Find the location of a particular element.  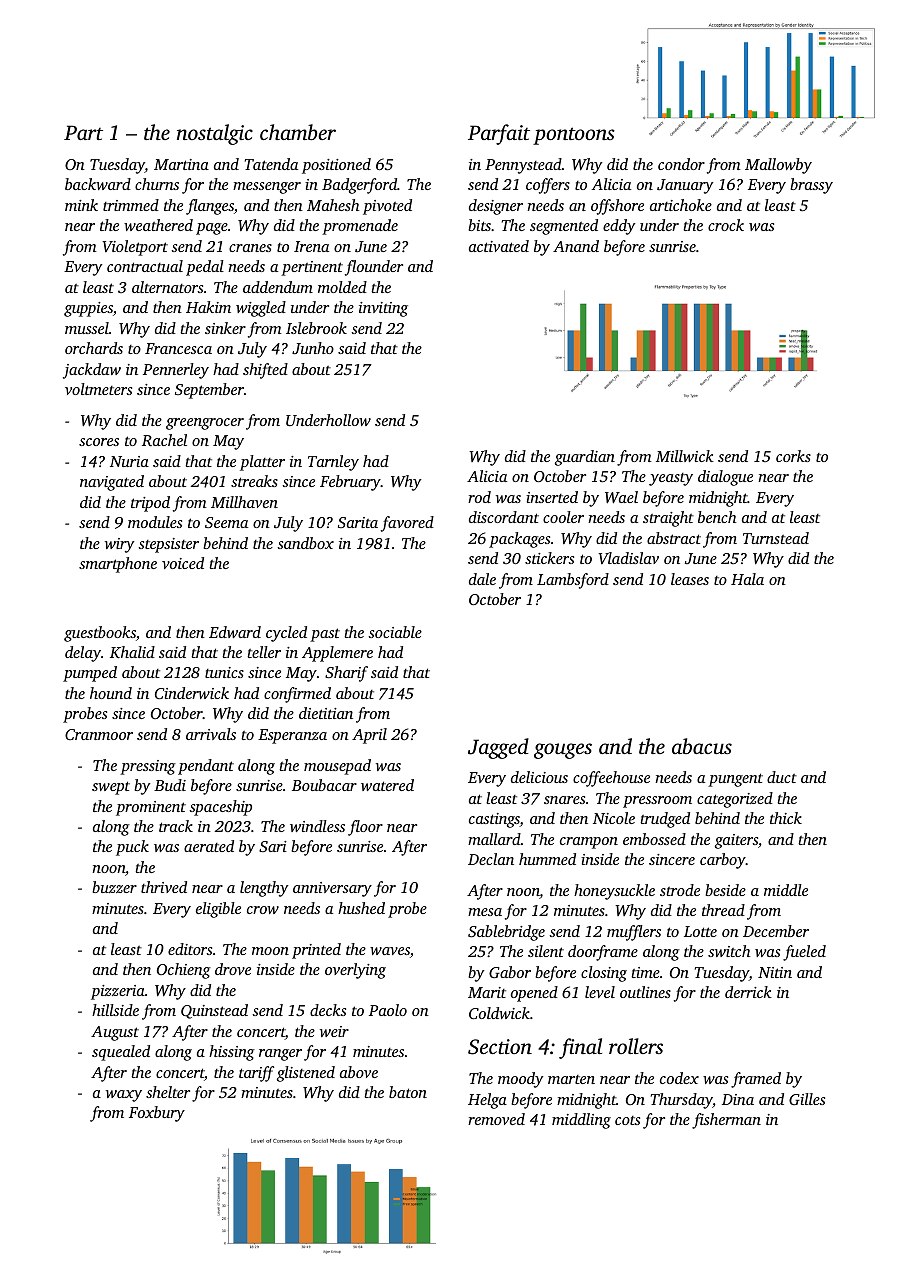

printed is located at coordinates (316, 951).
